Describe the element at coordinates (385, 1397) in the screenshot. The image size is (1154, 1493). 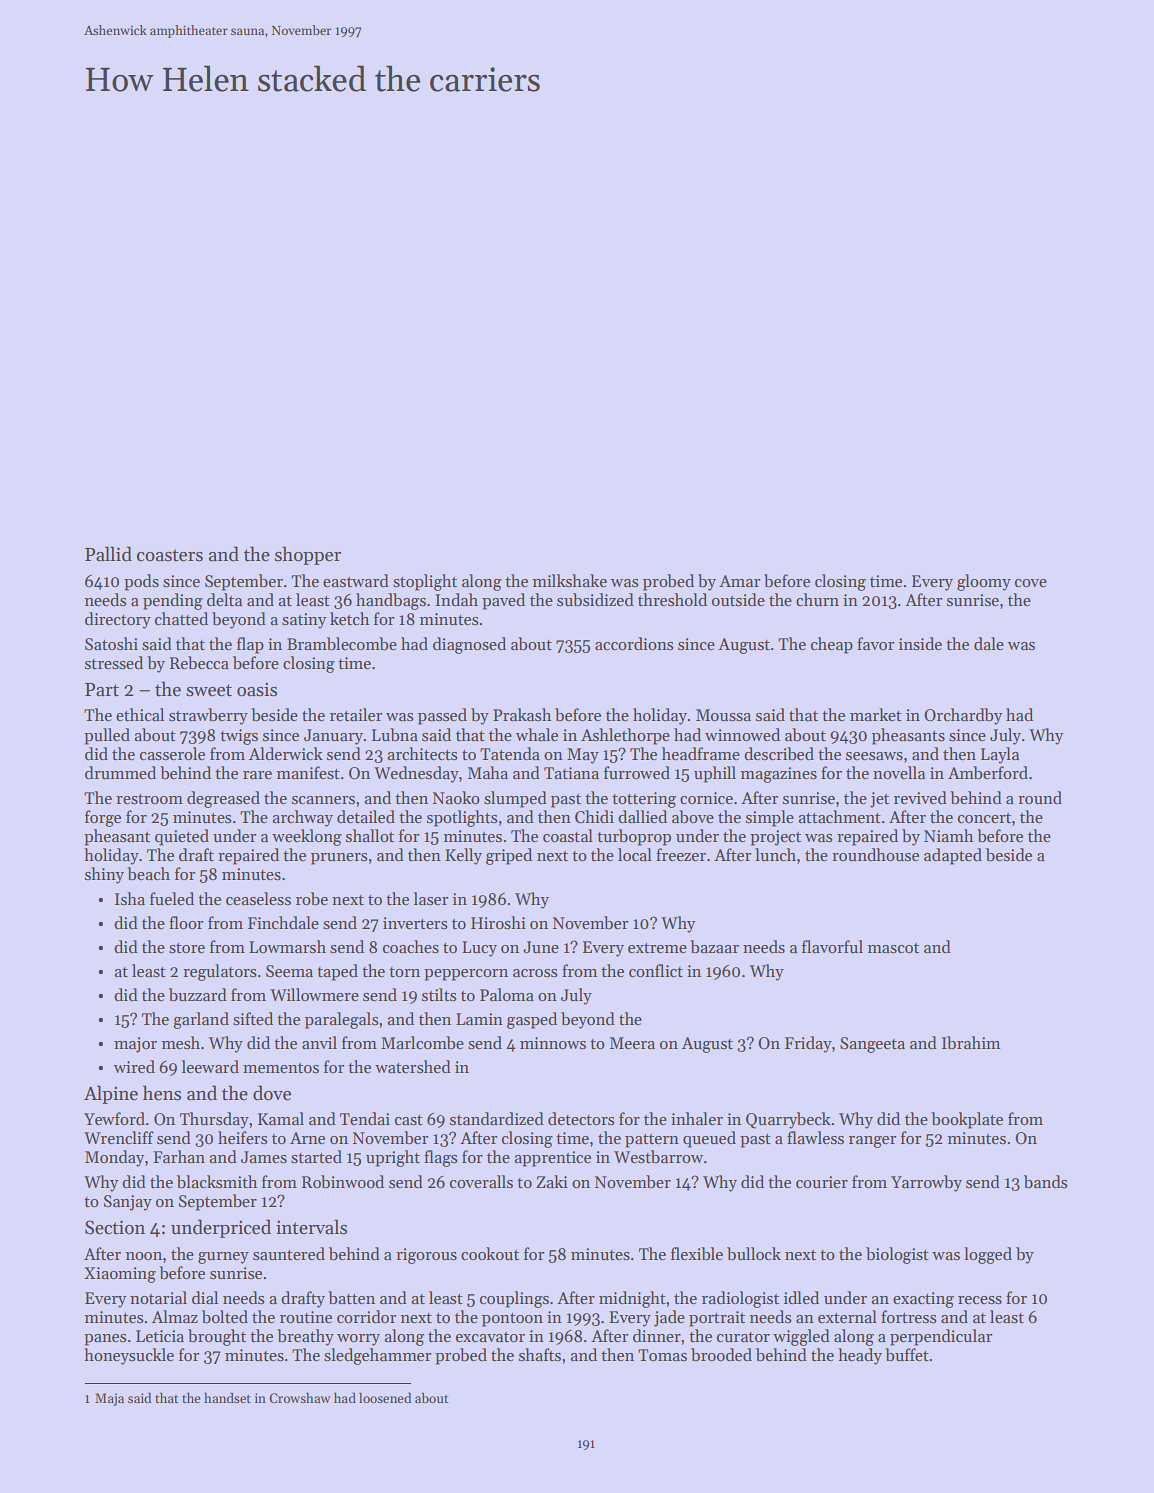
I see `loosened` at that location.
